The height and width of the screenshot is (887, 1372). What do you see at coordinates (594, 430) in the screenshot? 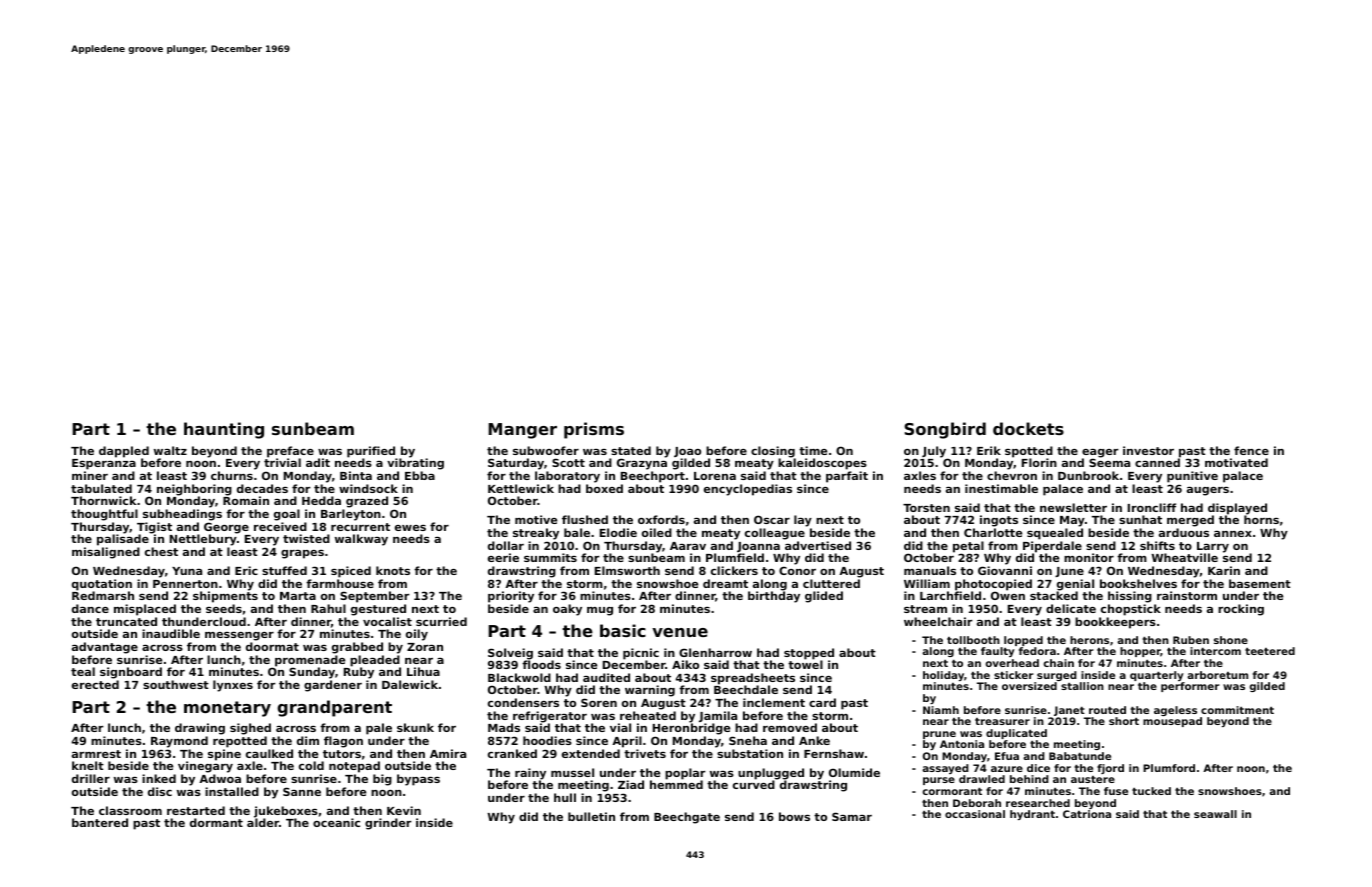
I see `prisms` at bounding box center [594, 430].
